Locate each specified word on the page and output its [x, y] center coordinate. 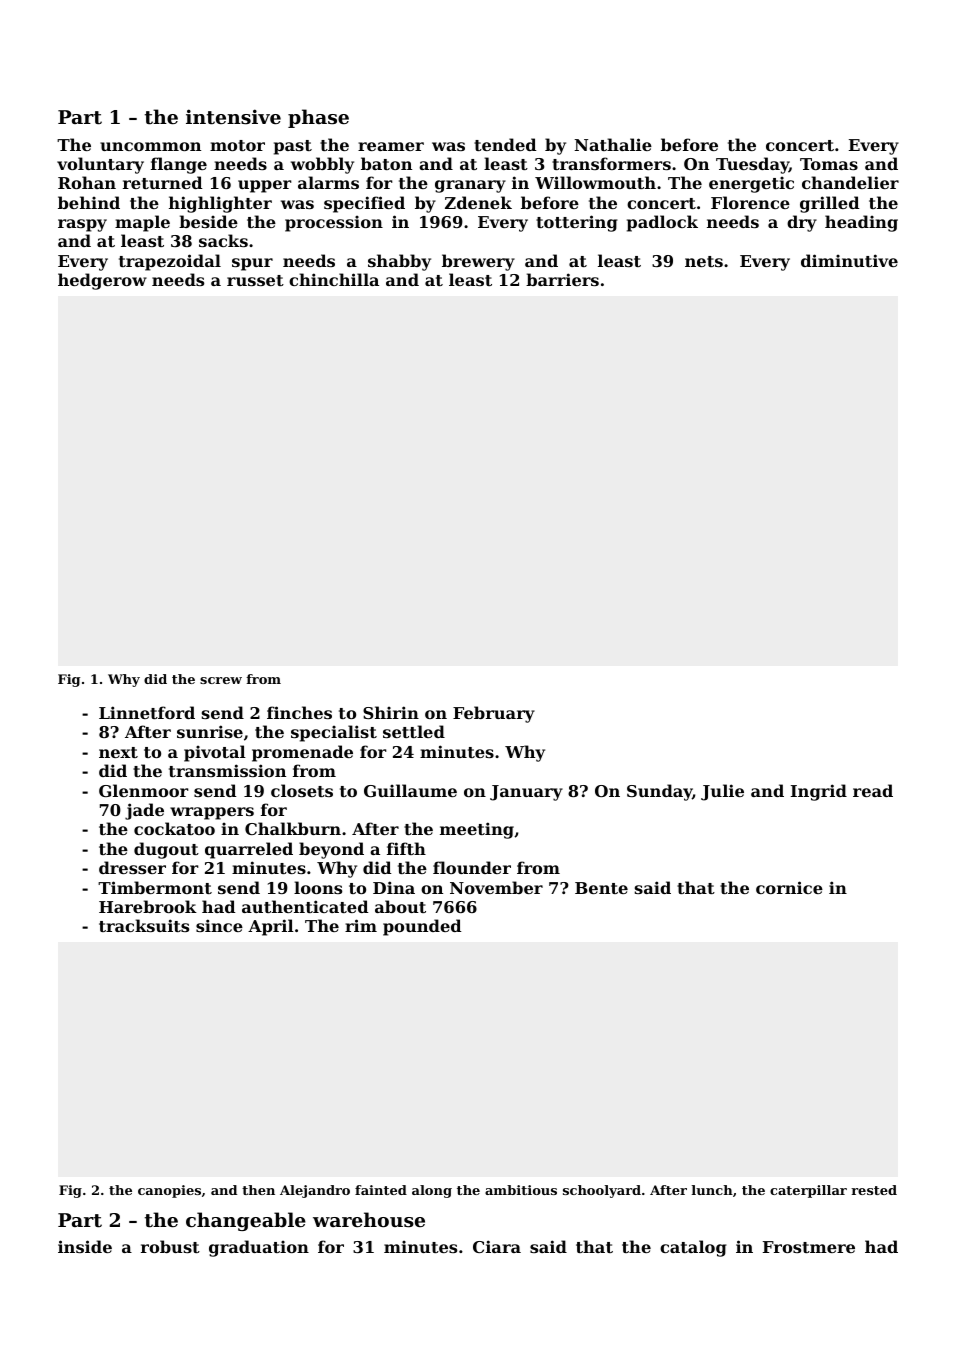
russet [255, 280]
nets [704, 261]
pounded [422, 927]
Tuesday [752, 165]
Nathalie [613, 144]
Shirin [391, 712]
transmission [227, 770]
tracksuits [144, 925]
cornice [789, 887]
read [873, 790]
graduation [259, 1248]
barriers [562, 279]
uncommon [150, 146]
